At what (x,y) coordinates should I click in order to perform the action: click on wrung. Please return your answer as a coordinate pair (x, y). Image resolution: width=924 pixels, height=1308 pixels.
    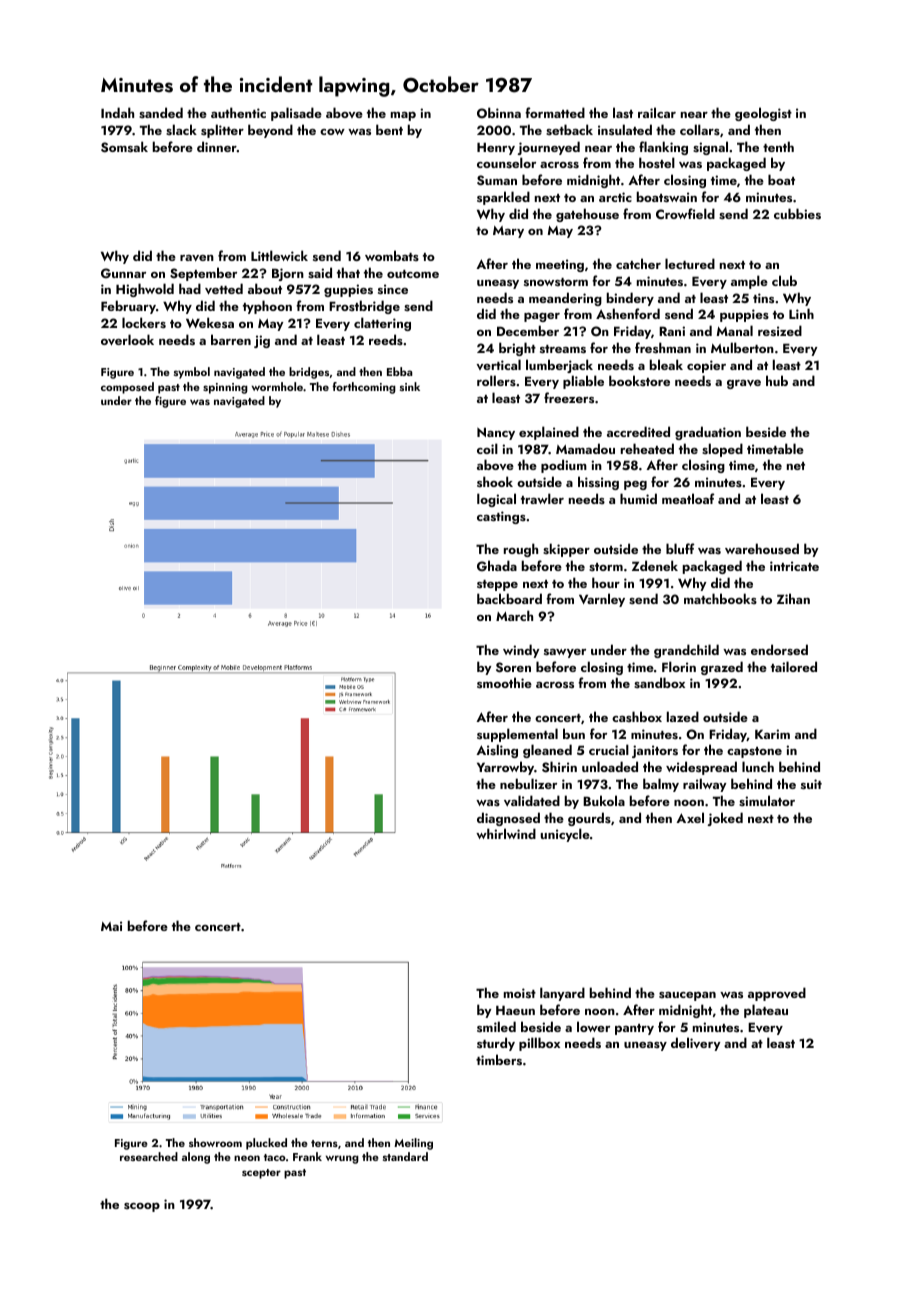
    Looking at the image, I should click on (342, 1159).
